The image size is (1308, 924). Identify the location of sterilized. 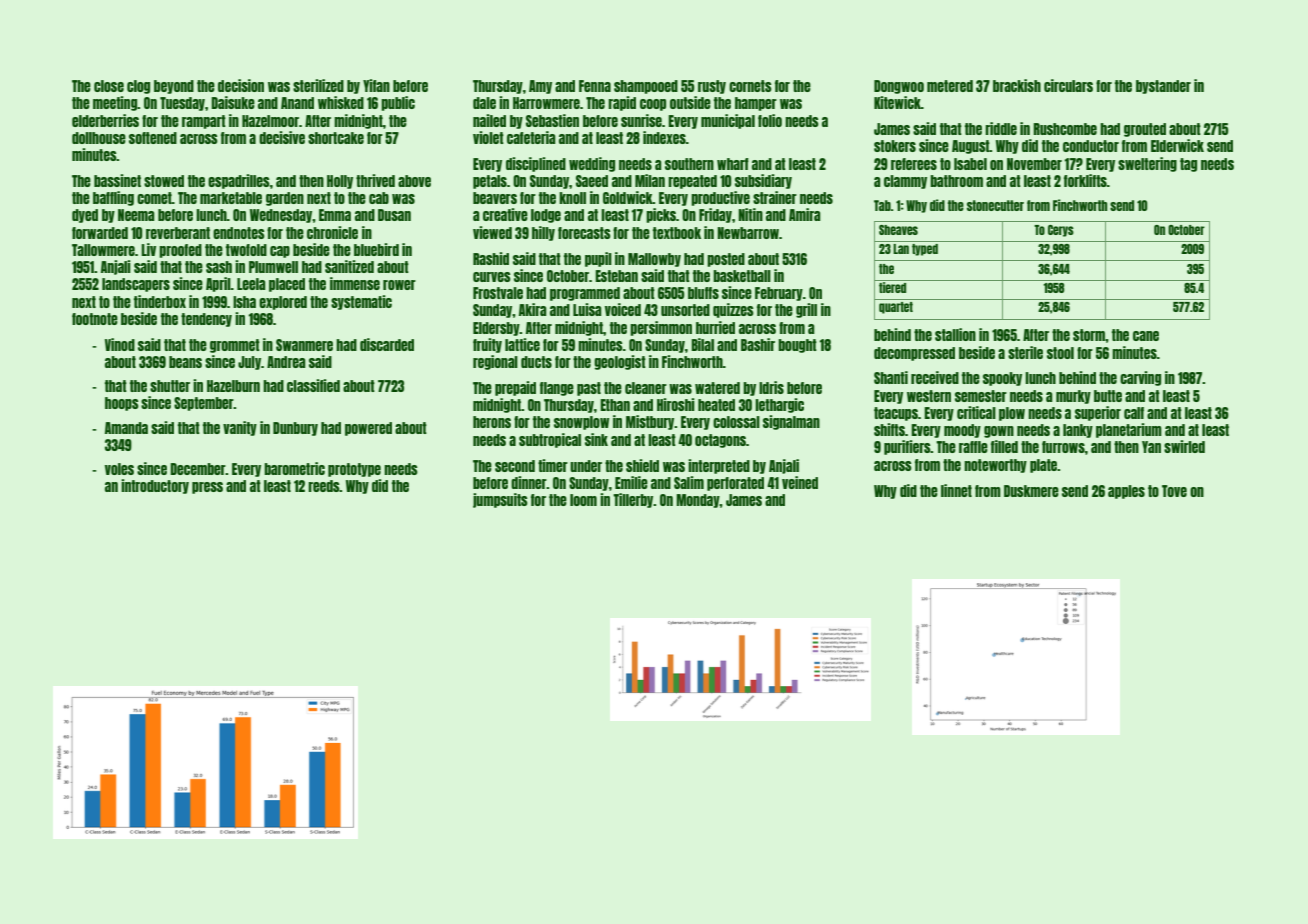
(318, 85).
